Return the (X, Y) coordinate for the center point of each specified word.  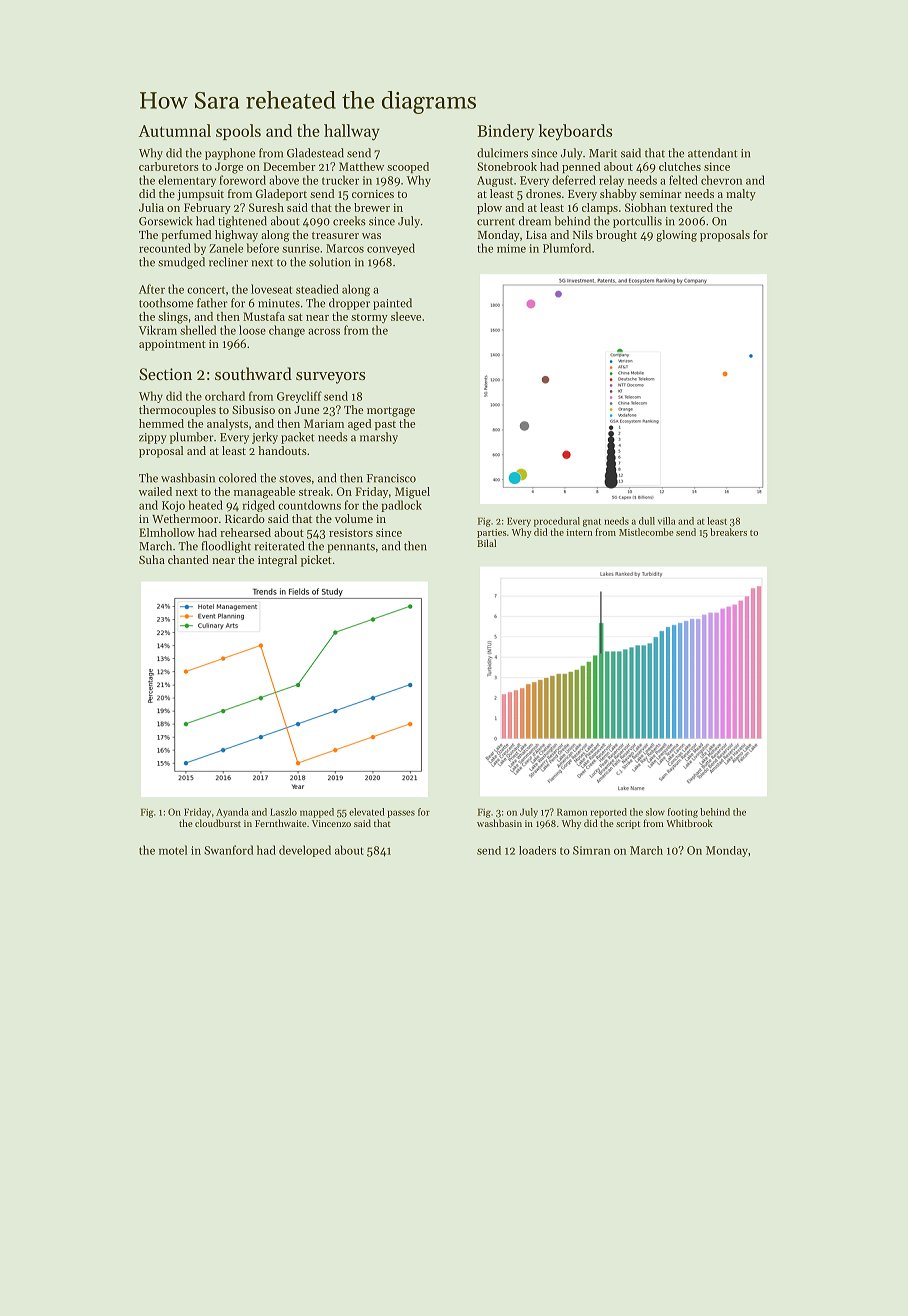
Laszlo (283, 812)
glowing (676, 236)
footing (683, 813)
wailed (155, 491)
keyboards (575, 132)
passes (401, 814)
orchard (225, 396)
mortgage (391, 412)
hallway (352, 132)
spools (238, 132)
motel (173, 850)
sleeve (406, 316)
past (385, 425)
